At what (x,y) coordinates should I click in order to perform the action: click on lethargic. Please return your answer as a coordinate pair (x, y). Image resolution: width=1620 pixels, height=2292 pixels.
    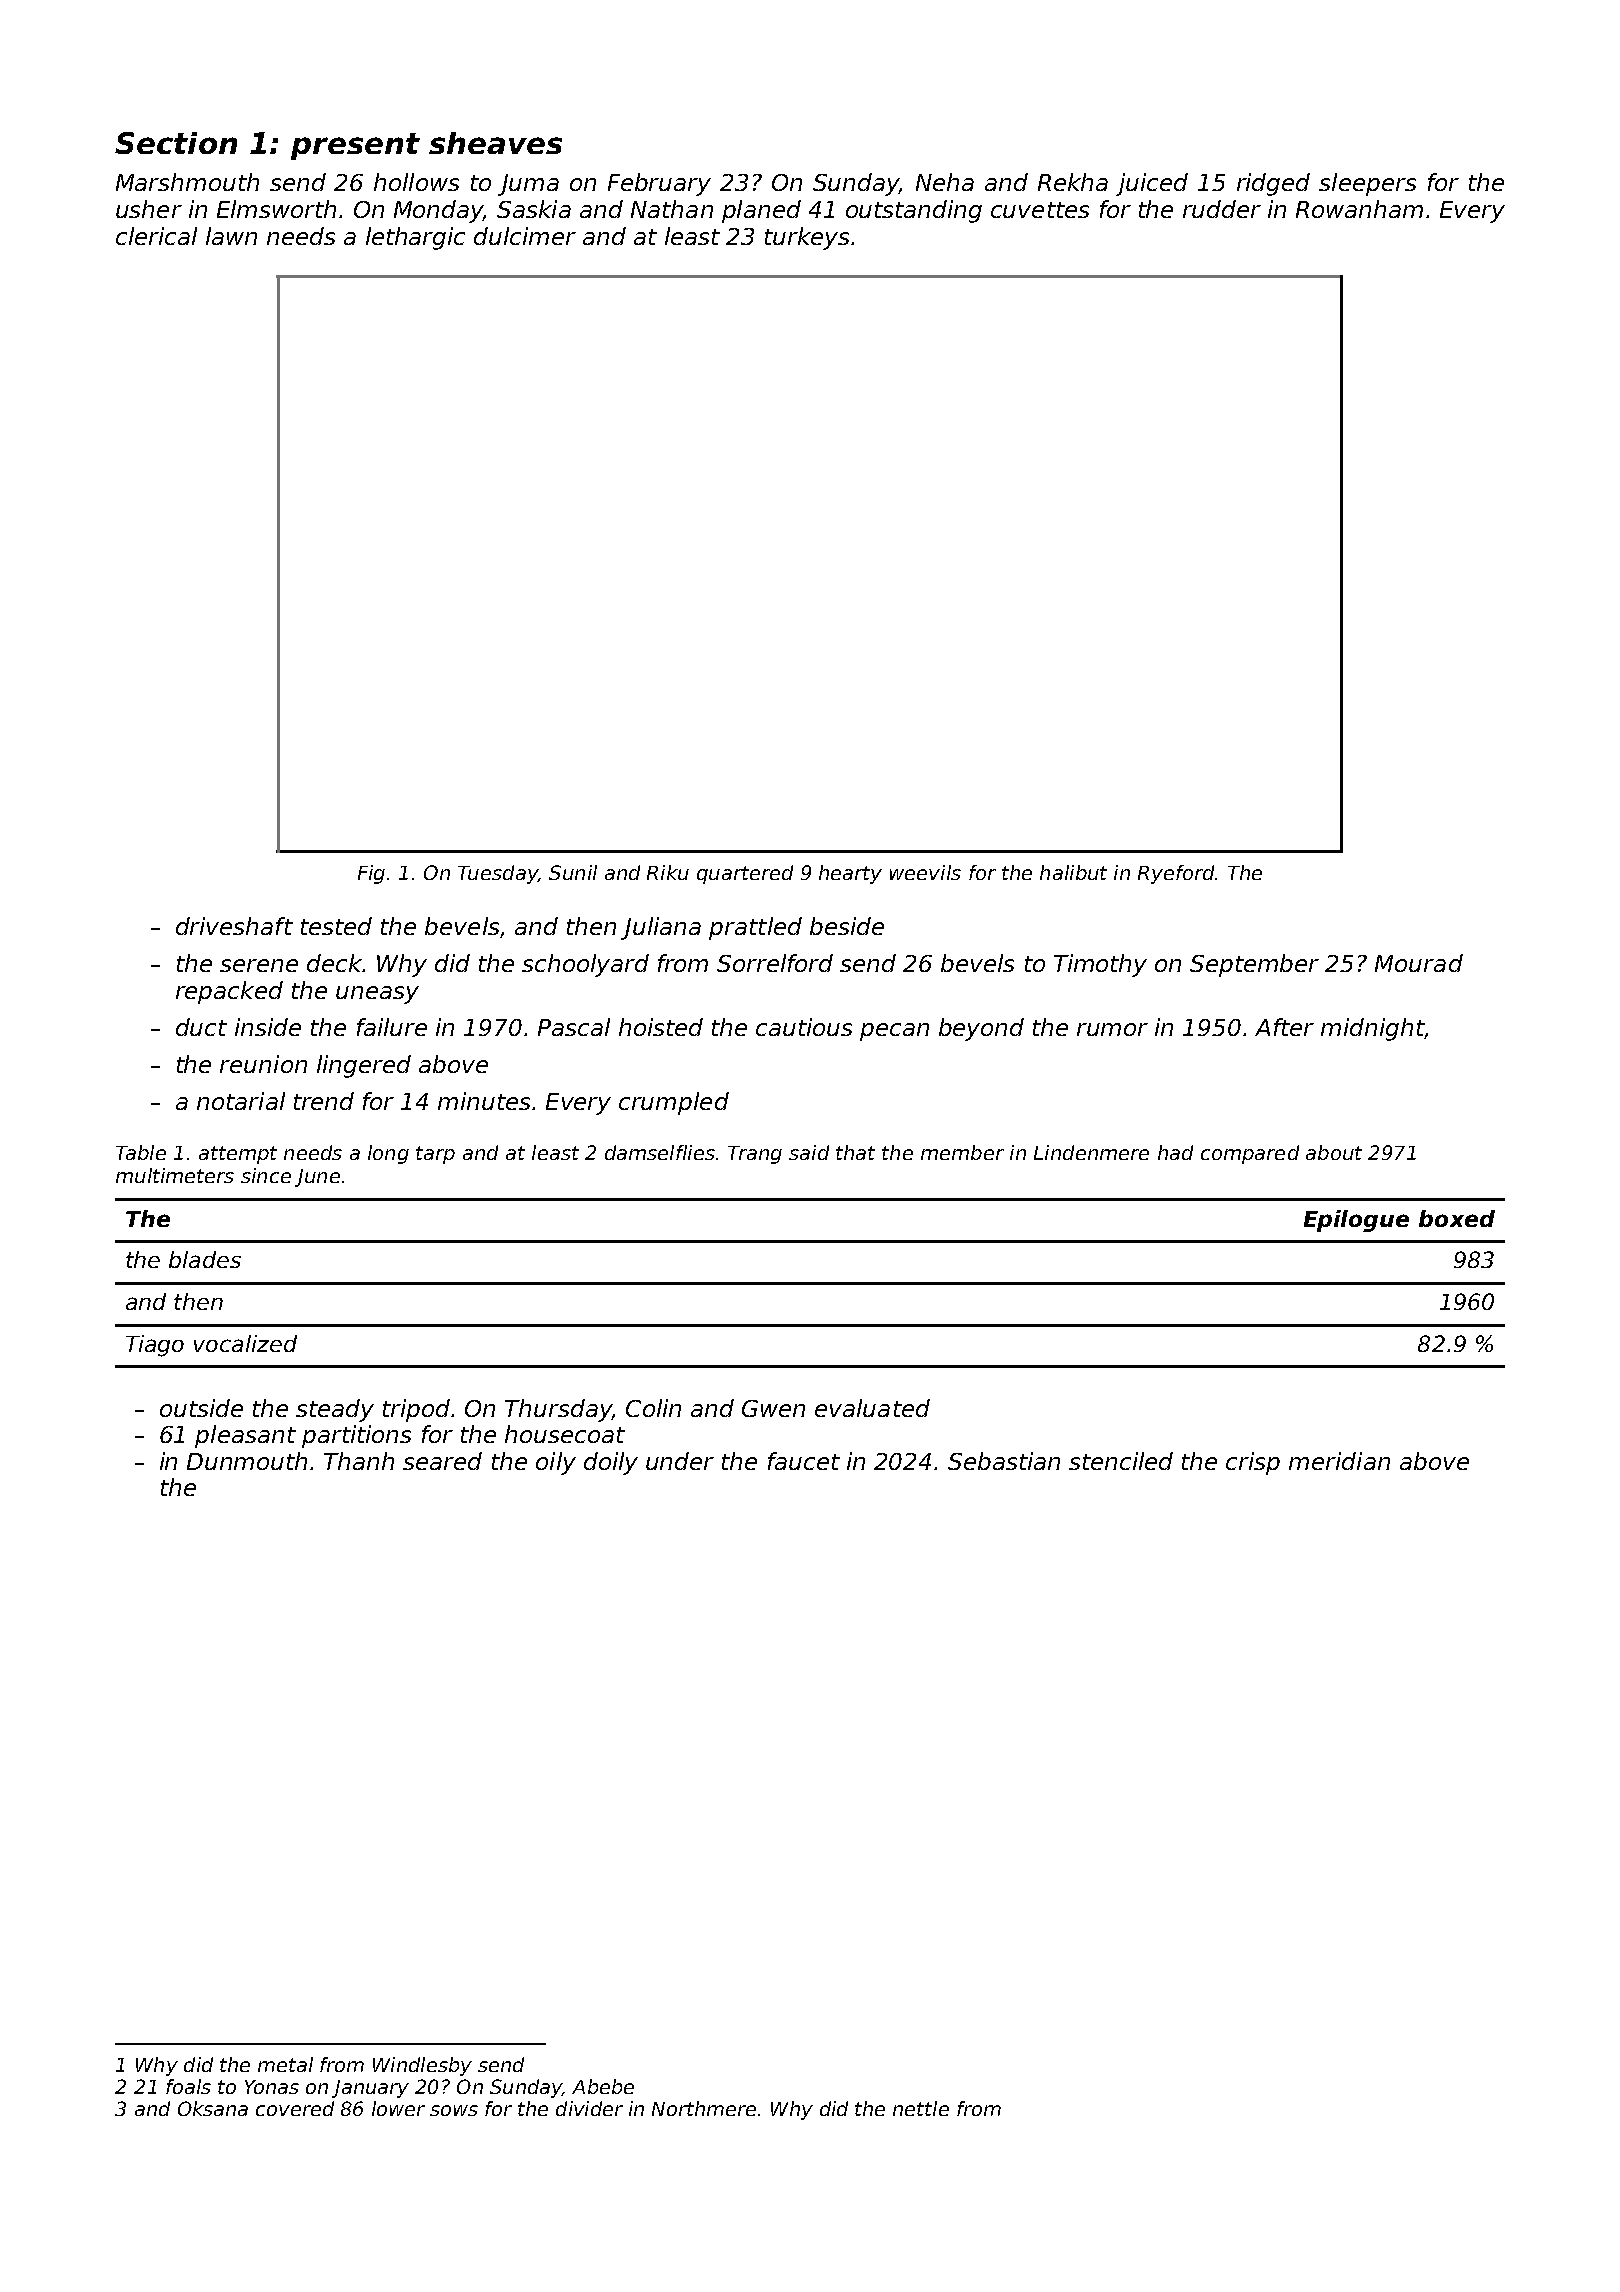
    Looking at the image, I should click on (415, 238).
